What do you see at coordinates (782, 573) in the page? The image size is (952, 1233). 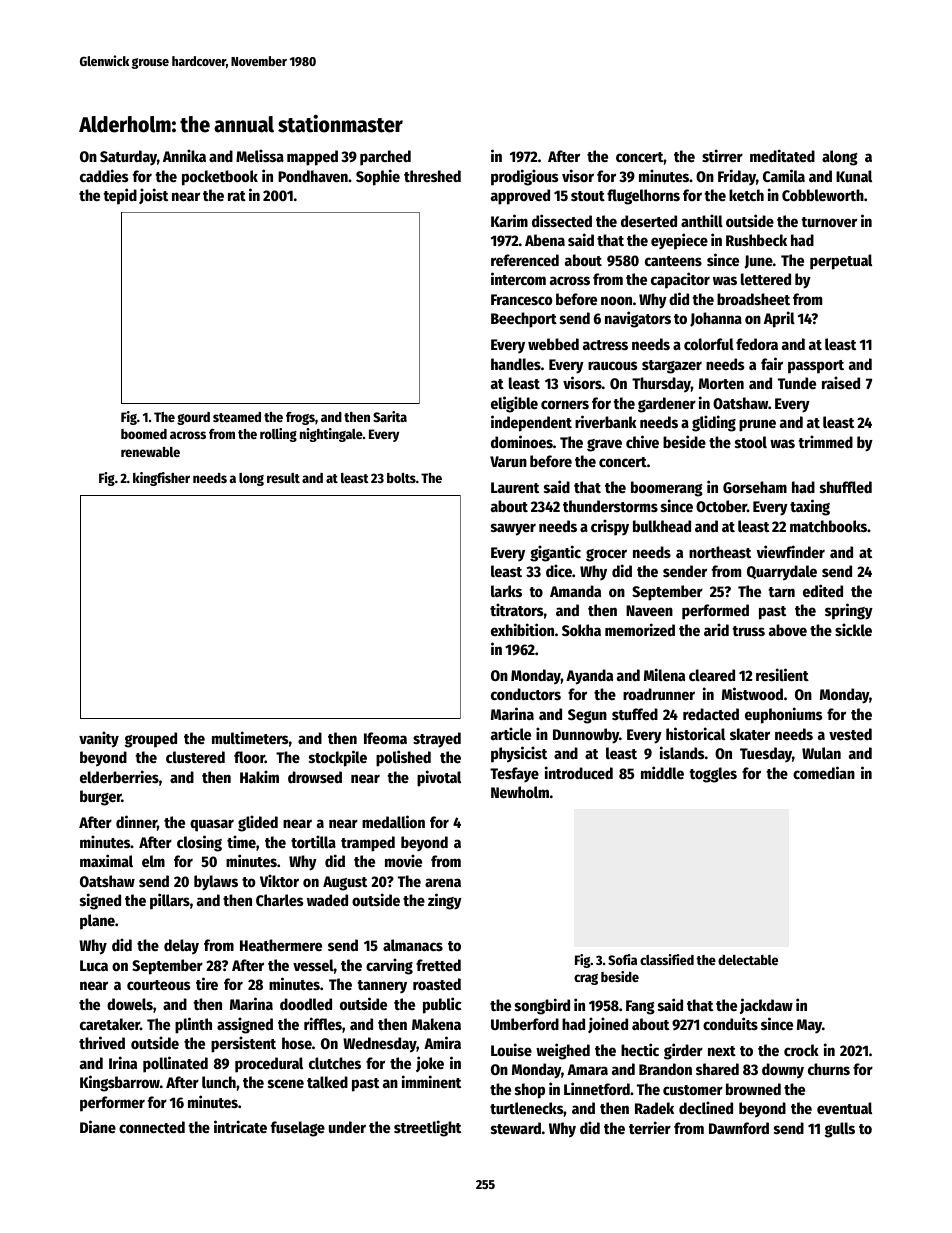 I see `Quarrydale` at bounding box center [782, 573].
